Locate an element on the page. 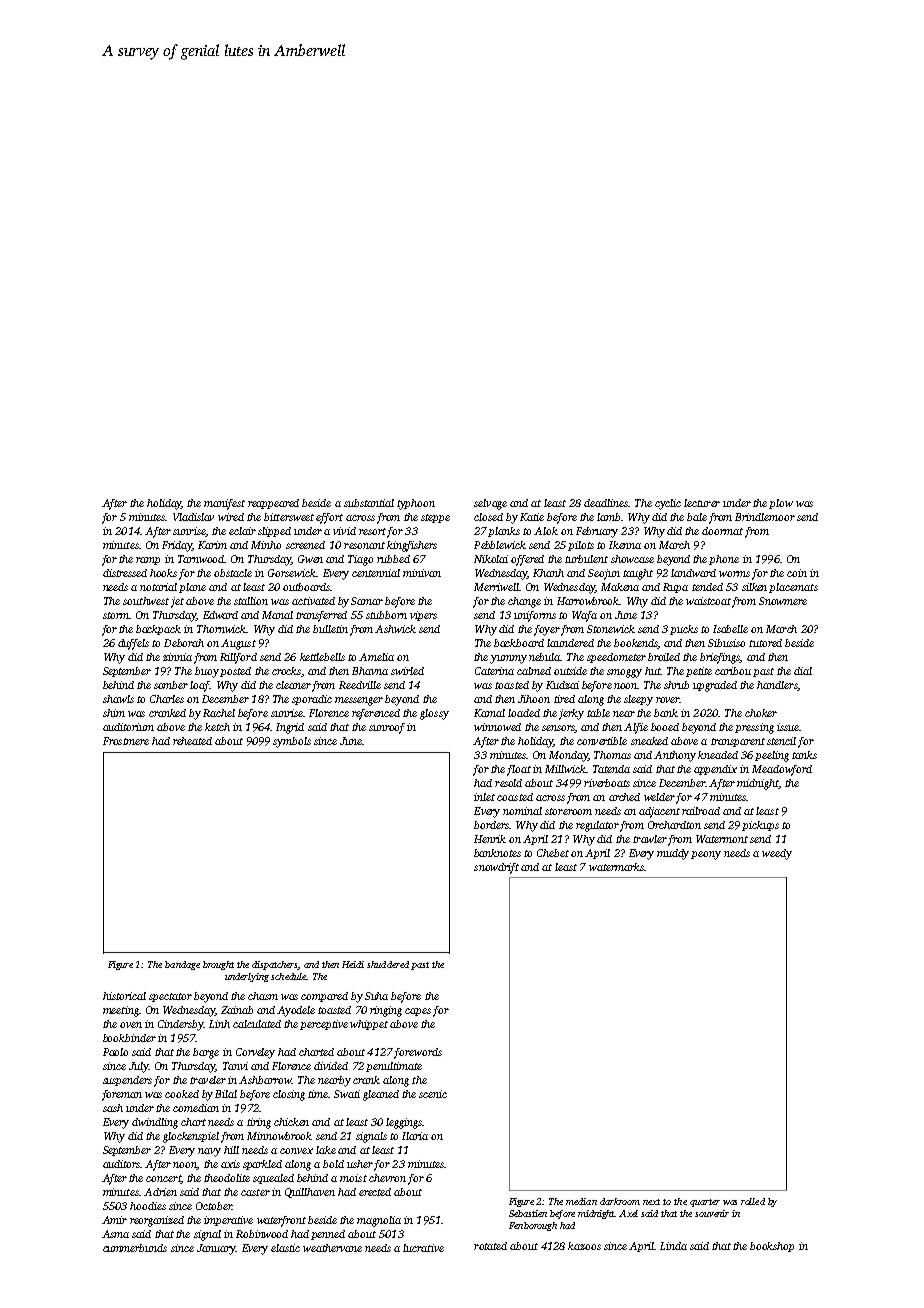  Vladislav is located at coordinates (193, 517).
